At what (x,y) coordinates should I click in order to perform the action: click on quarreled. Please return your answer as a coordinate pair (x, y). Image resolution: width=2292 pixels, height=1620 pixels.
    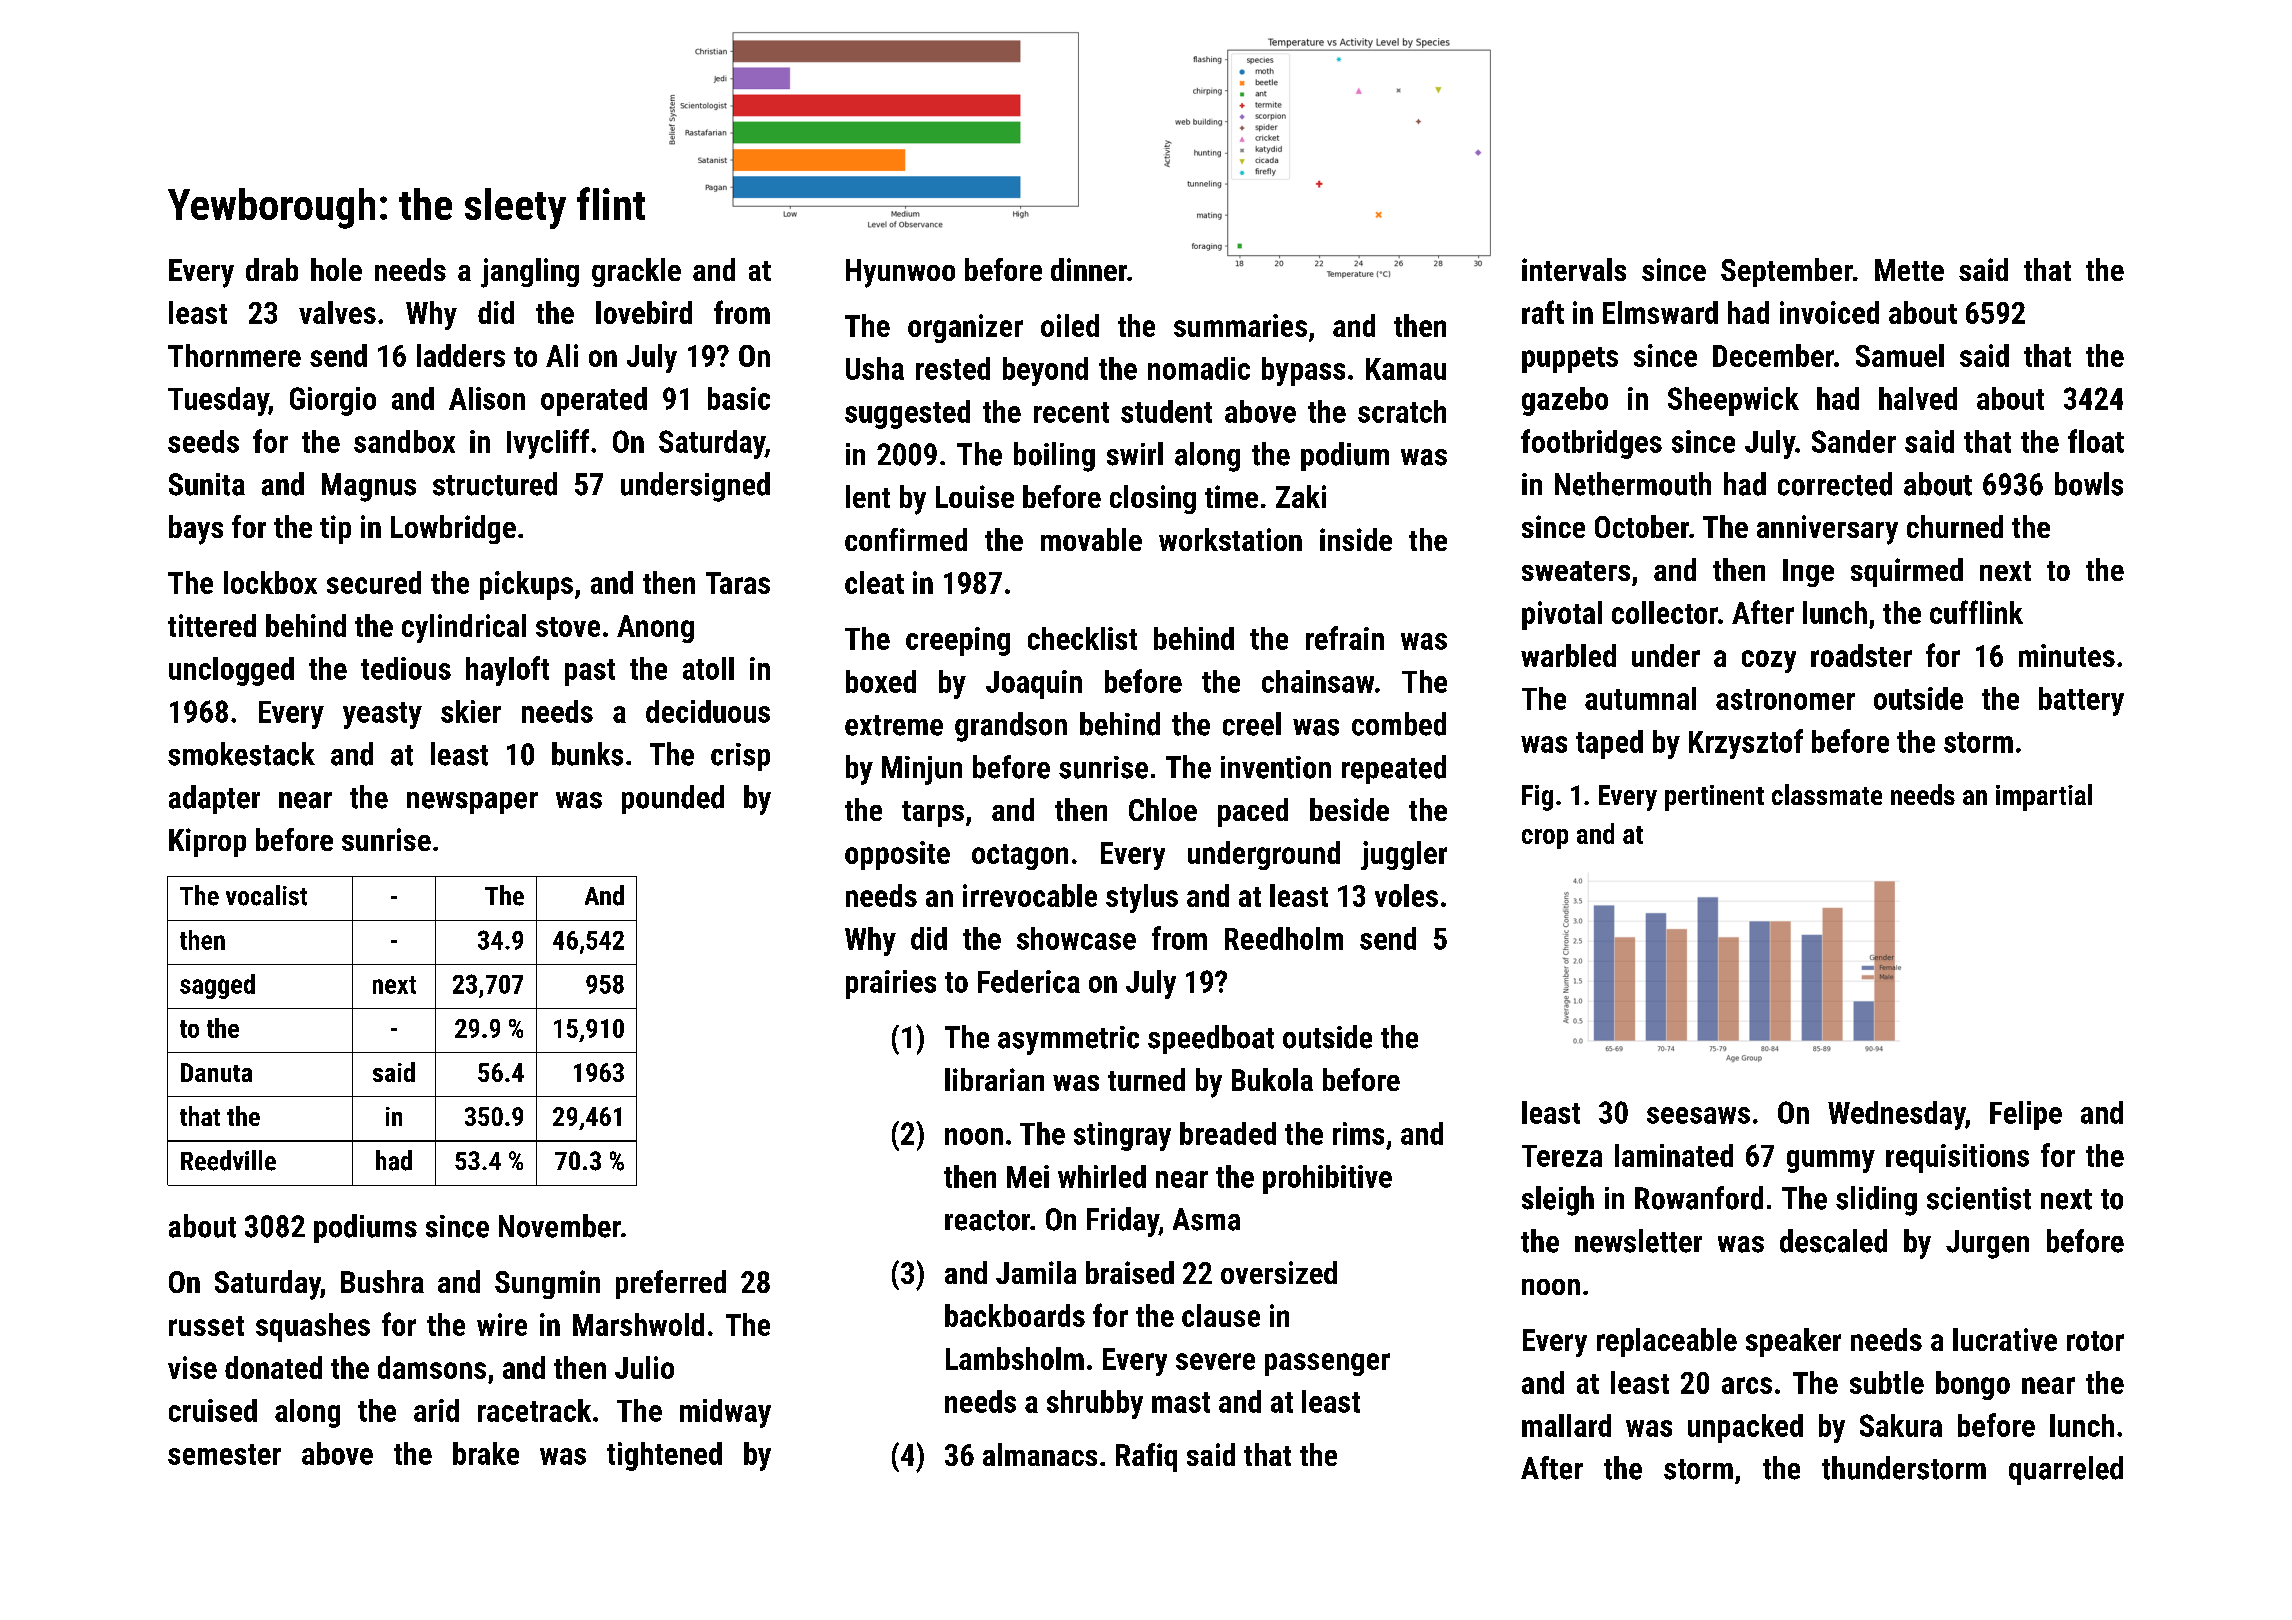
    Looking at the image, I should click on (2066, 1470).
